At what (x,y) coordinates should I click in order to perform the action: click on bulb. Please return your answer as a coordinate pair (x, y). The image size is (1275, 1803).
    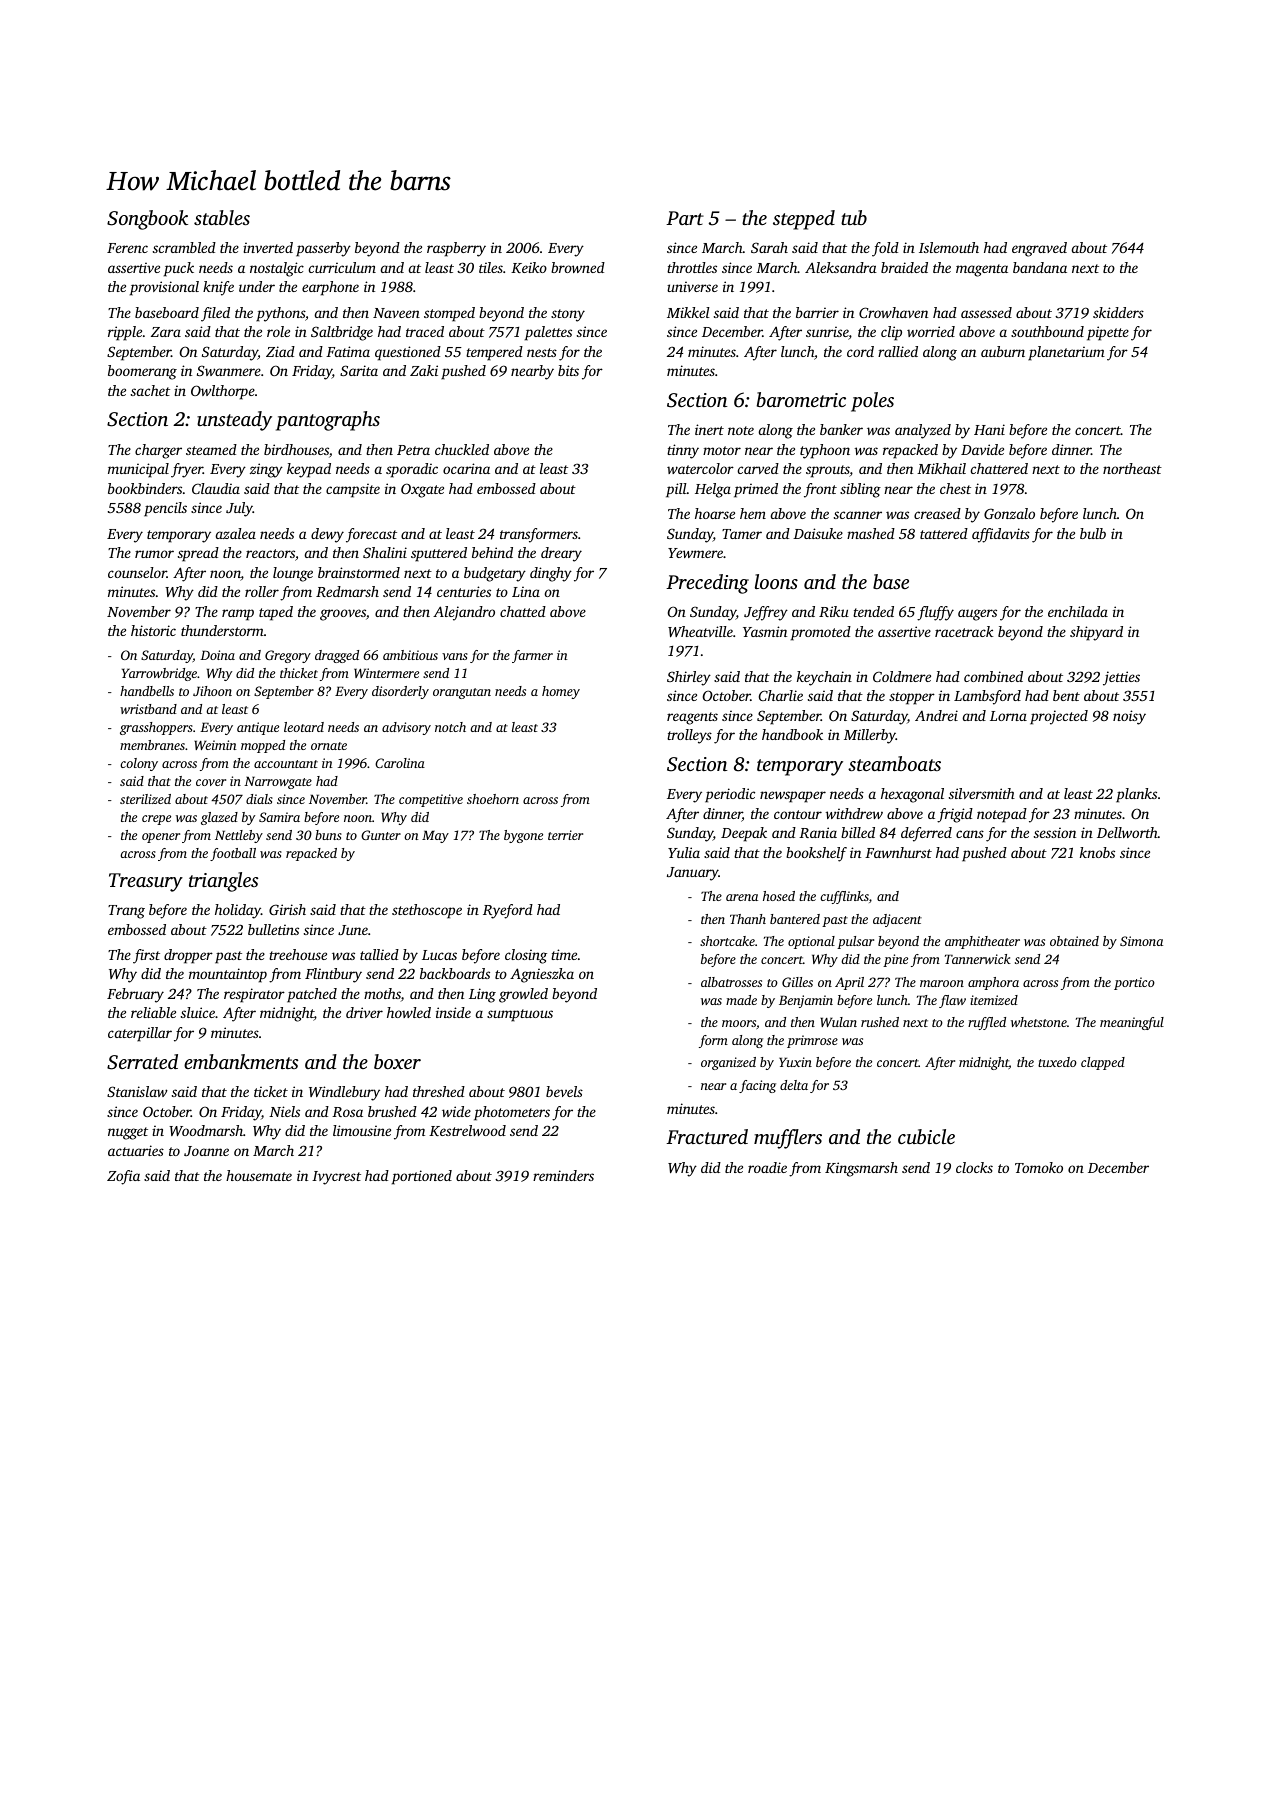
    Looking at the image, I should click on (1093, 533).
